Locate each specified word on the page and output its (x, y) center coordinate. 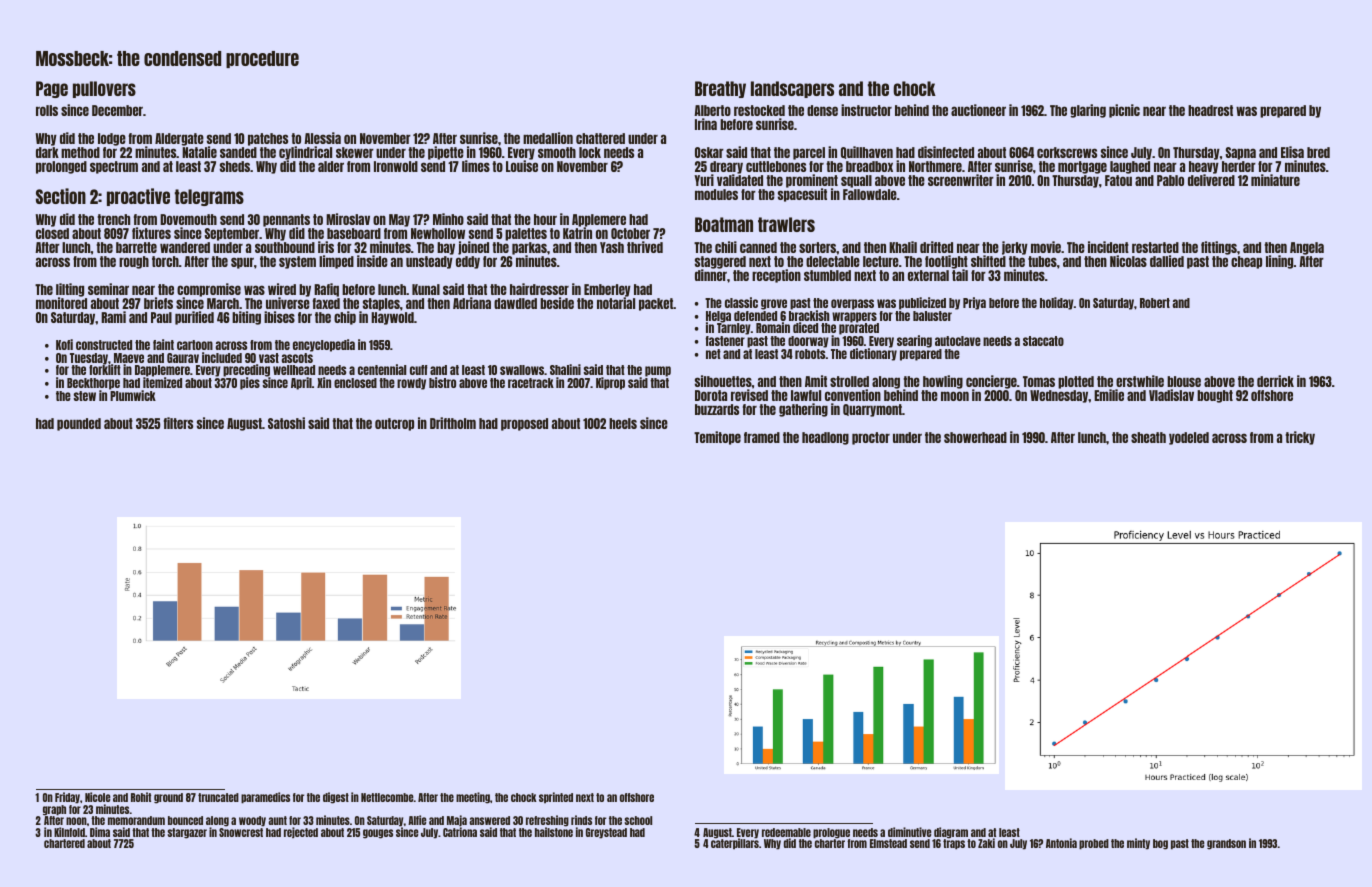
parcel (809, 153)
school (638, 820)
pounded (79, 424)
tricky (1300, 438)
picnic (1124, 111)
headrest (1210, 110)
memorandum (136, 820)
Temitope (717, 438)
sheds (235, 166)
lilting (70, 290)
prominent (812, 181)
